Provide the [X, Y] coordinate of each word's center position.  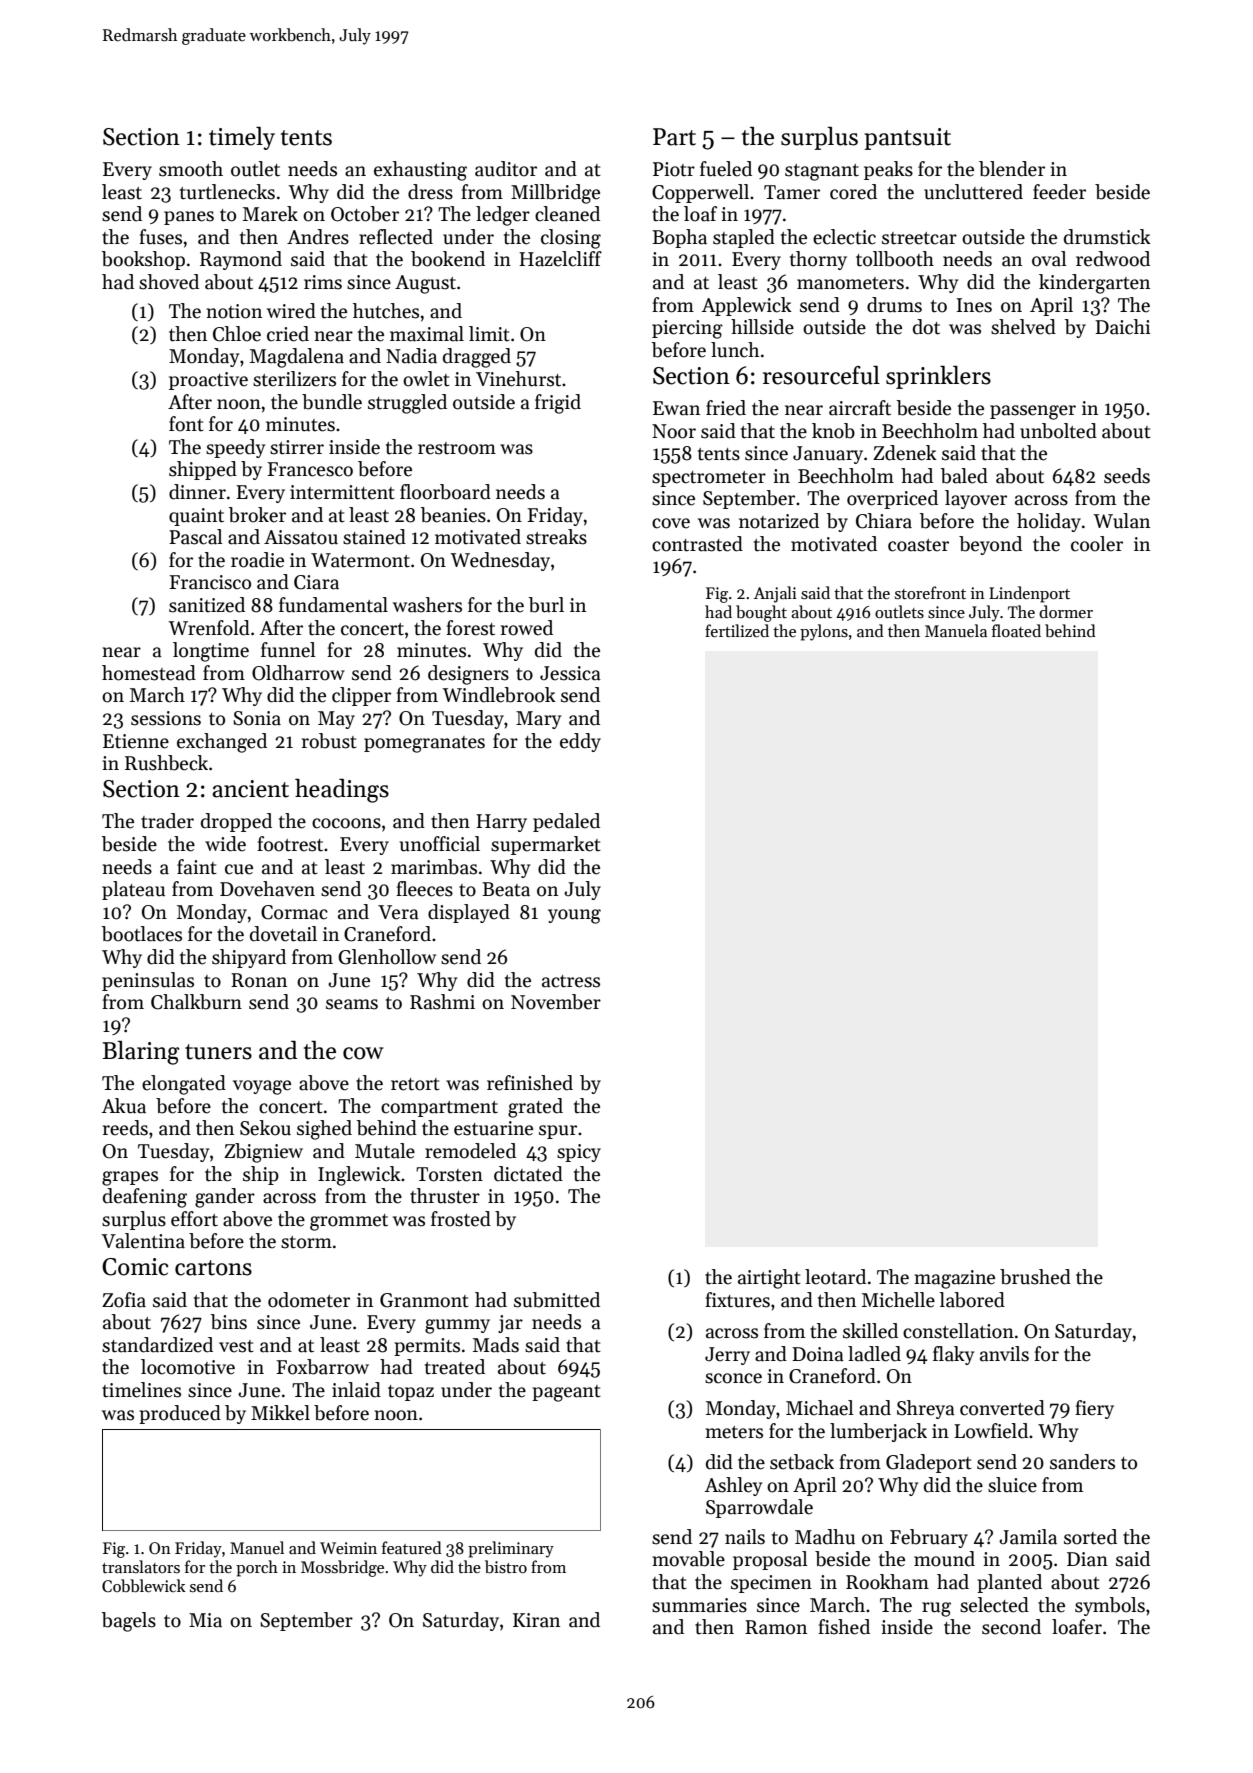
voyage [262, 1087]
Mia [205, 1620]
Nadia [411, 356]
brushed [1035, 1277]
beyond [990, 545]
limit [489, 334]
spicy [579, 1153]
